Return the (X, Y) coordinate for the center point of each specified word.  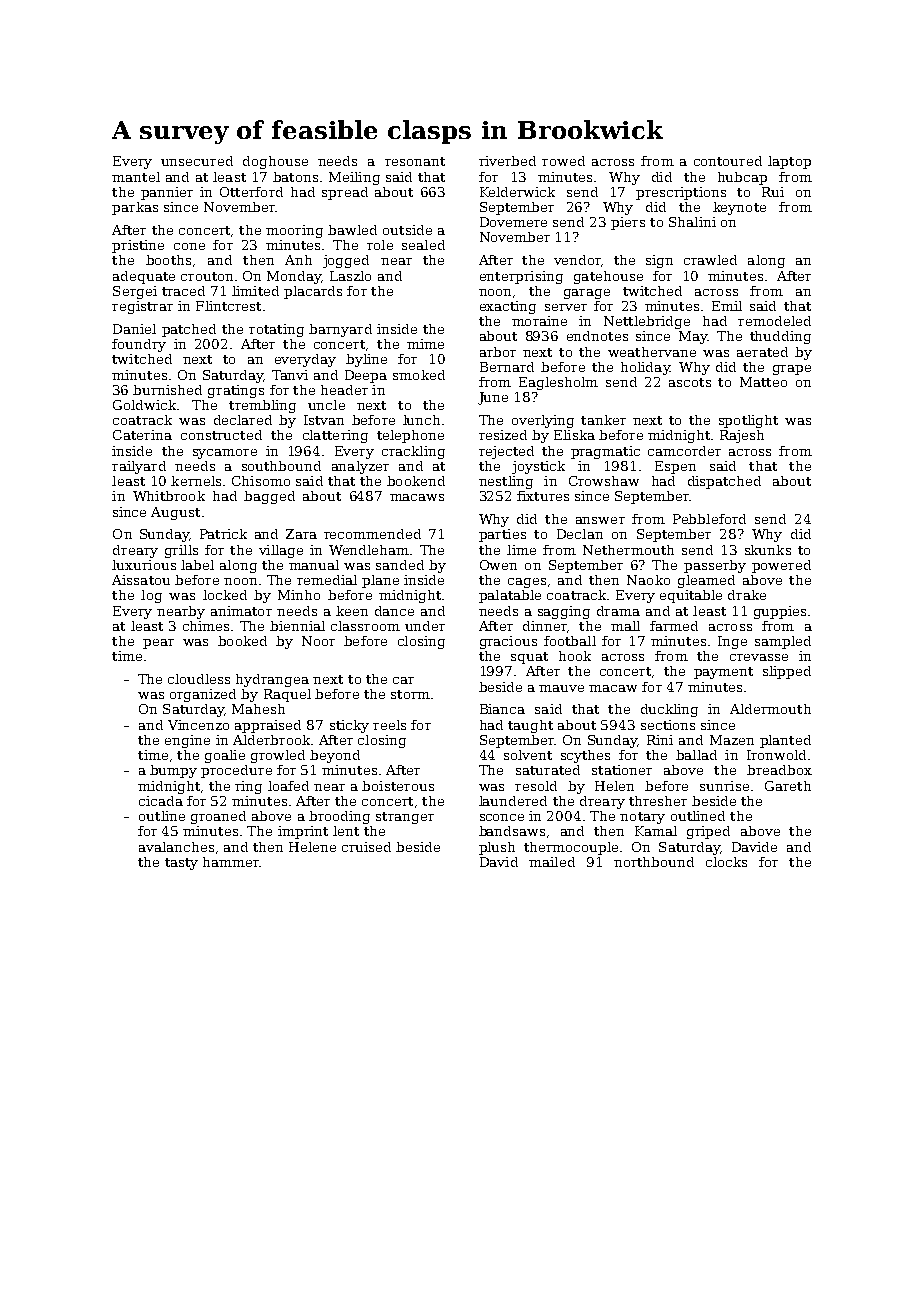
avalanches (176, 847)
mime (425, 344)
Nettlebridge (647, 322)
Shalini (692, 222)
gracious (508, 642)
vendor (577, 260)
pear (158, 644)
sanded (400, 565)
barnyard (340, 330)
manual (314, 565)
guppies (780, 612)
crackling (413, 452)
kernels (196, 481)
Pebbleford (709, 519)
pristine (138, 246)
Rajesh (742, 436)
